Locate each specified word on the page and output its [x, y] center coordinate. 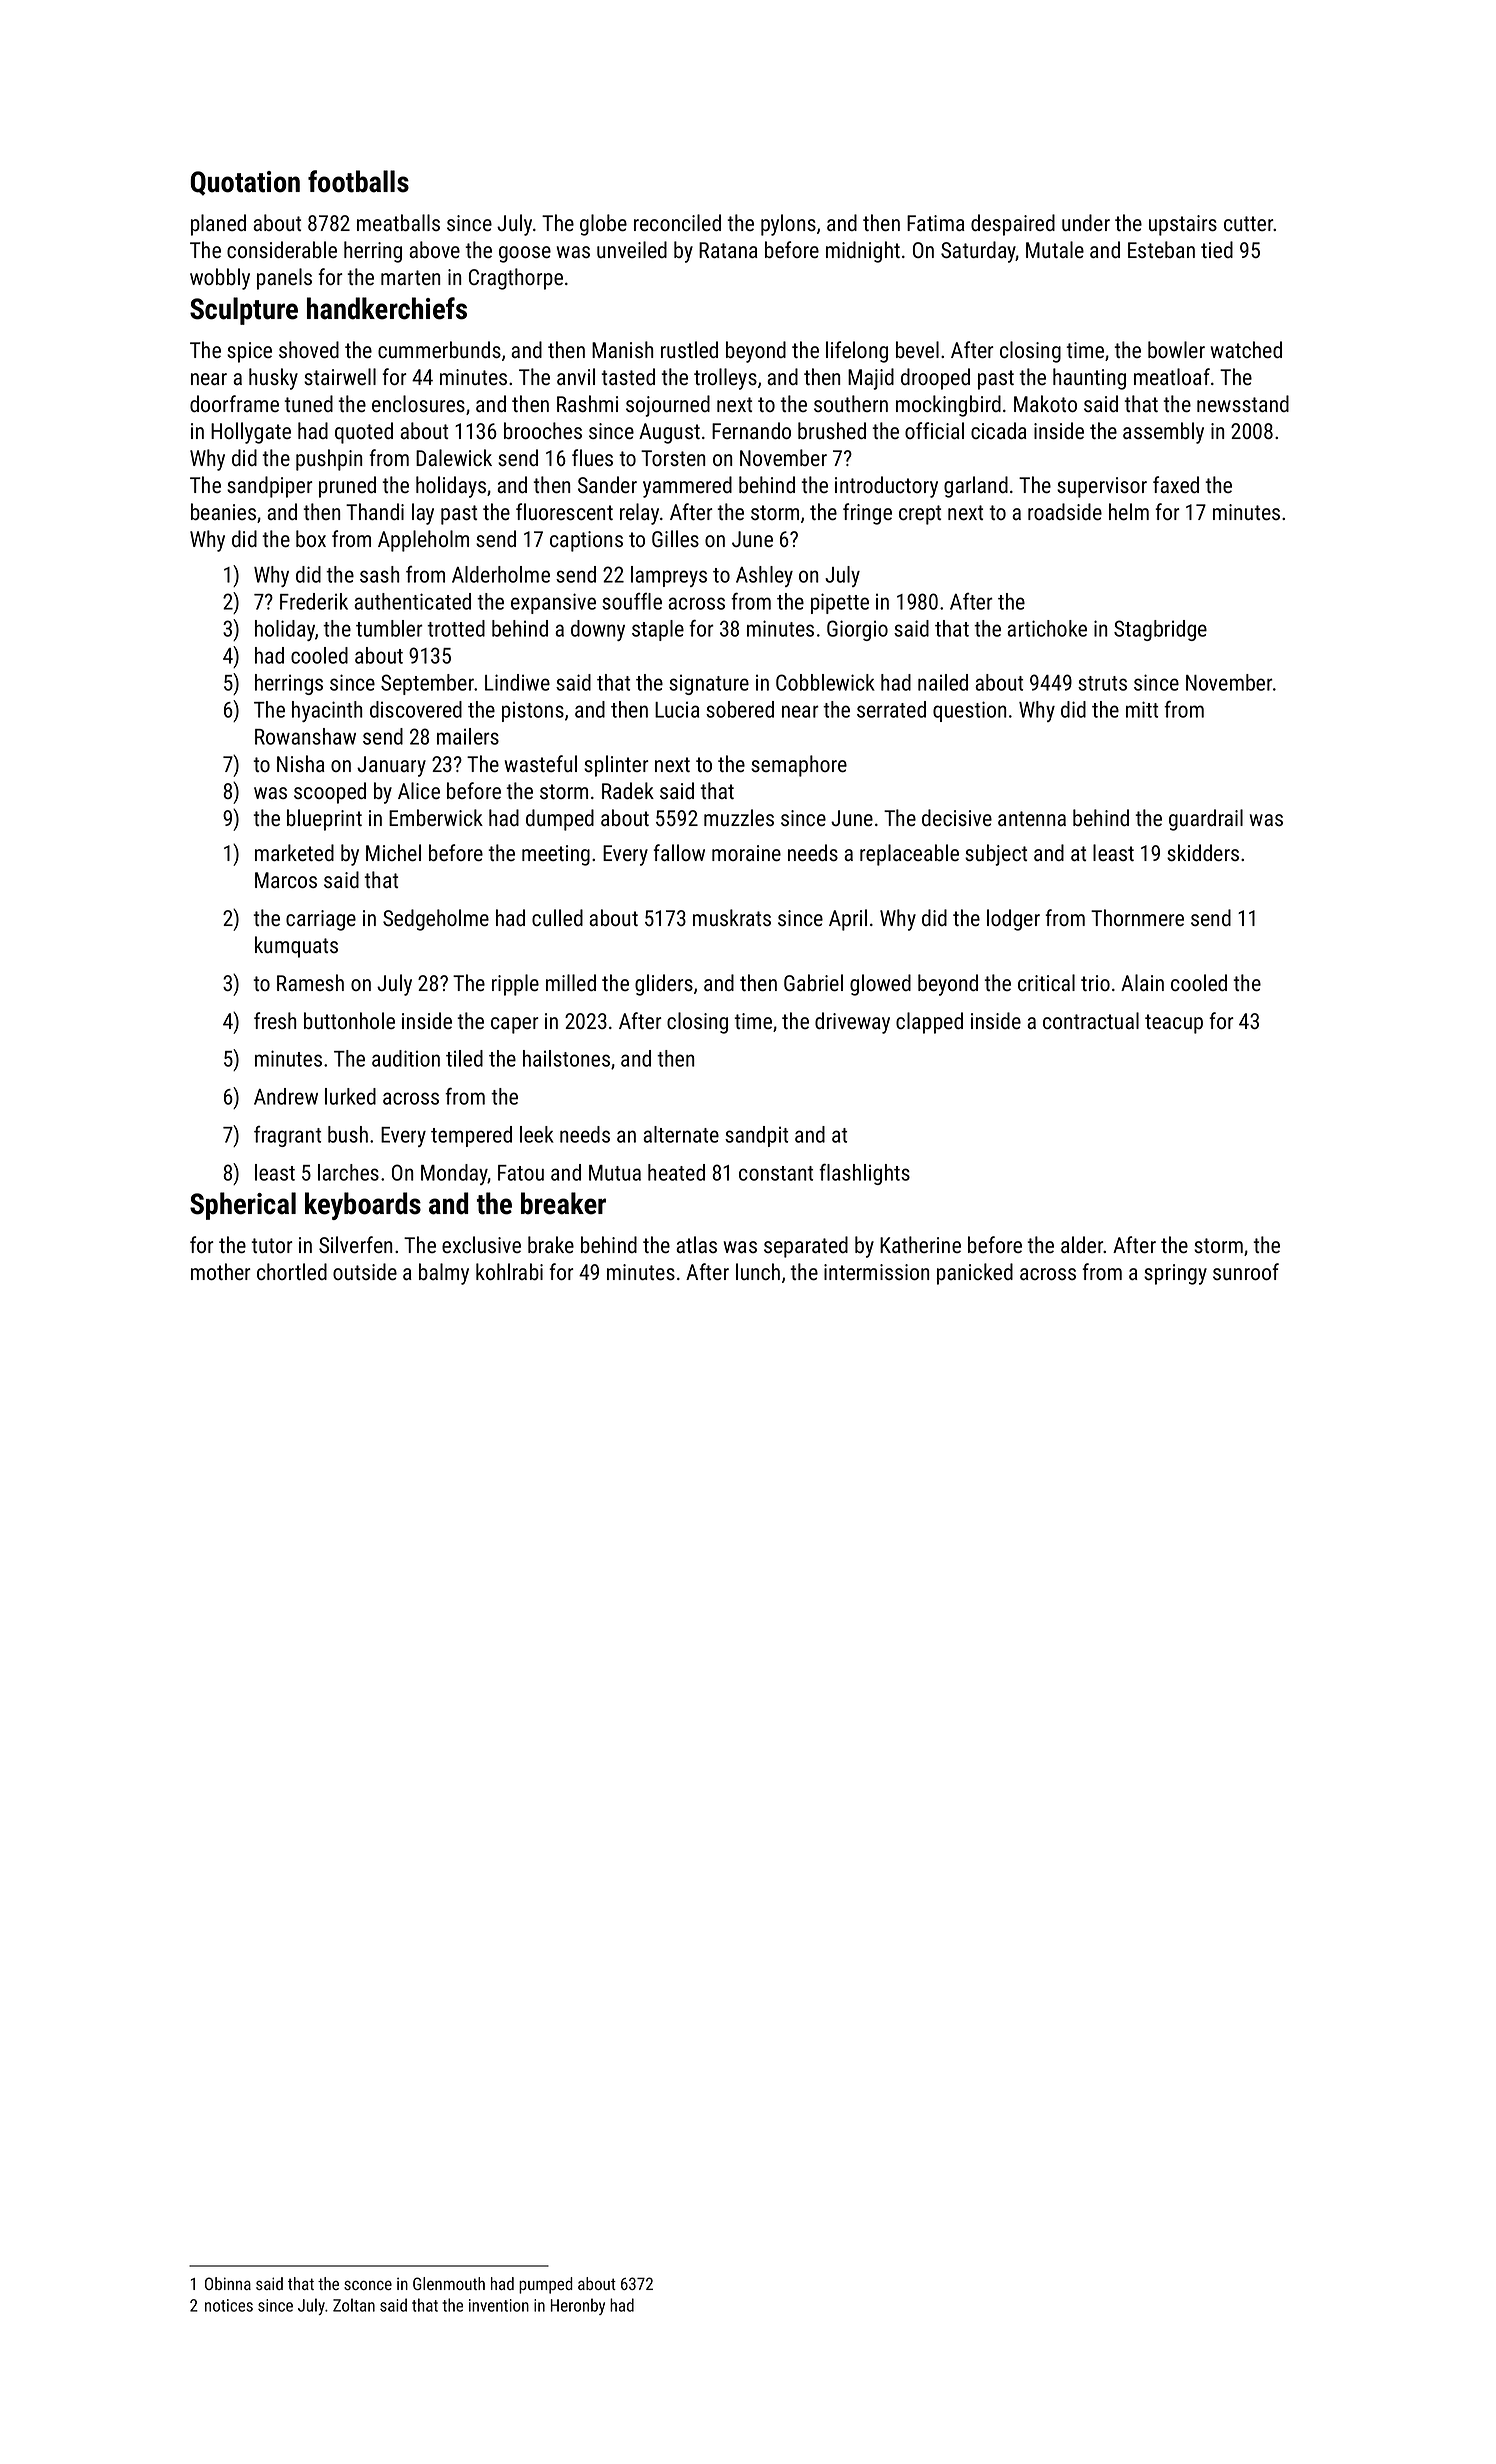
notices [229, 2305]
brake [551, 1244]
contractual [1091, 1020]
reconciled [677, 222]
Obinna [228, 2283]
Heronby [578, 2306]
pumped [546, 2285]
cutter [1249, 223]
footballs [358, 181]
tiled [464, 1058]
